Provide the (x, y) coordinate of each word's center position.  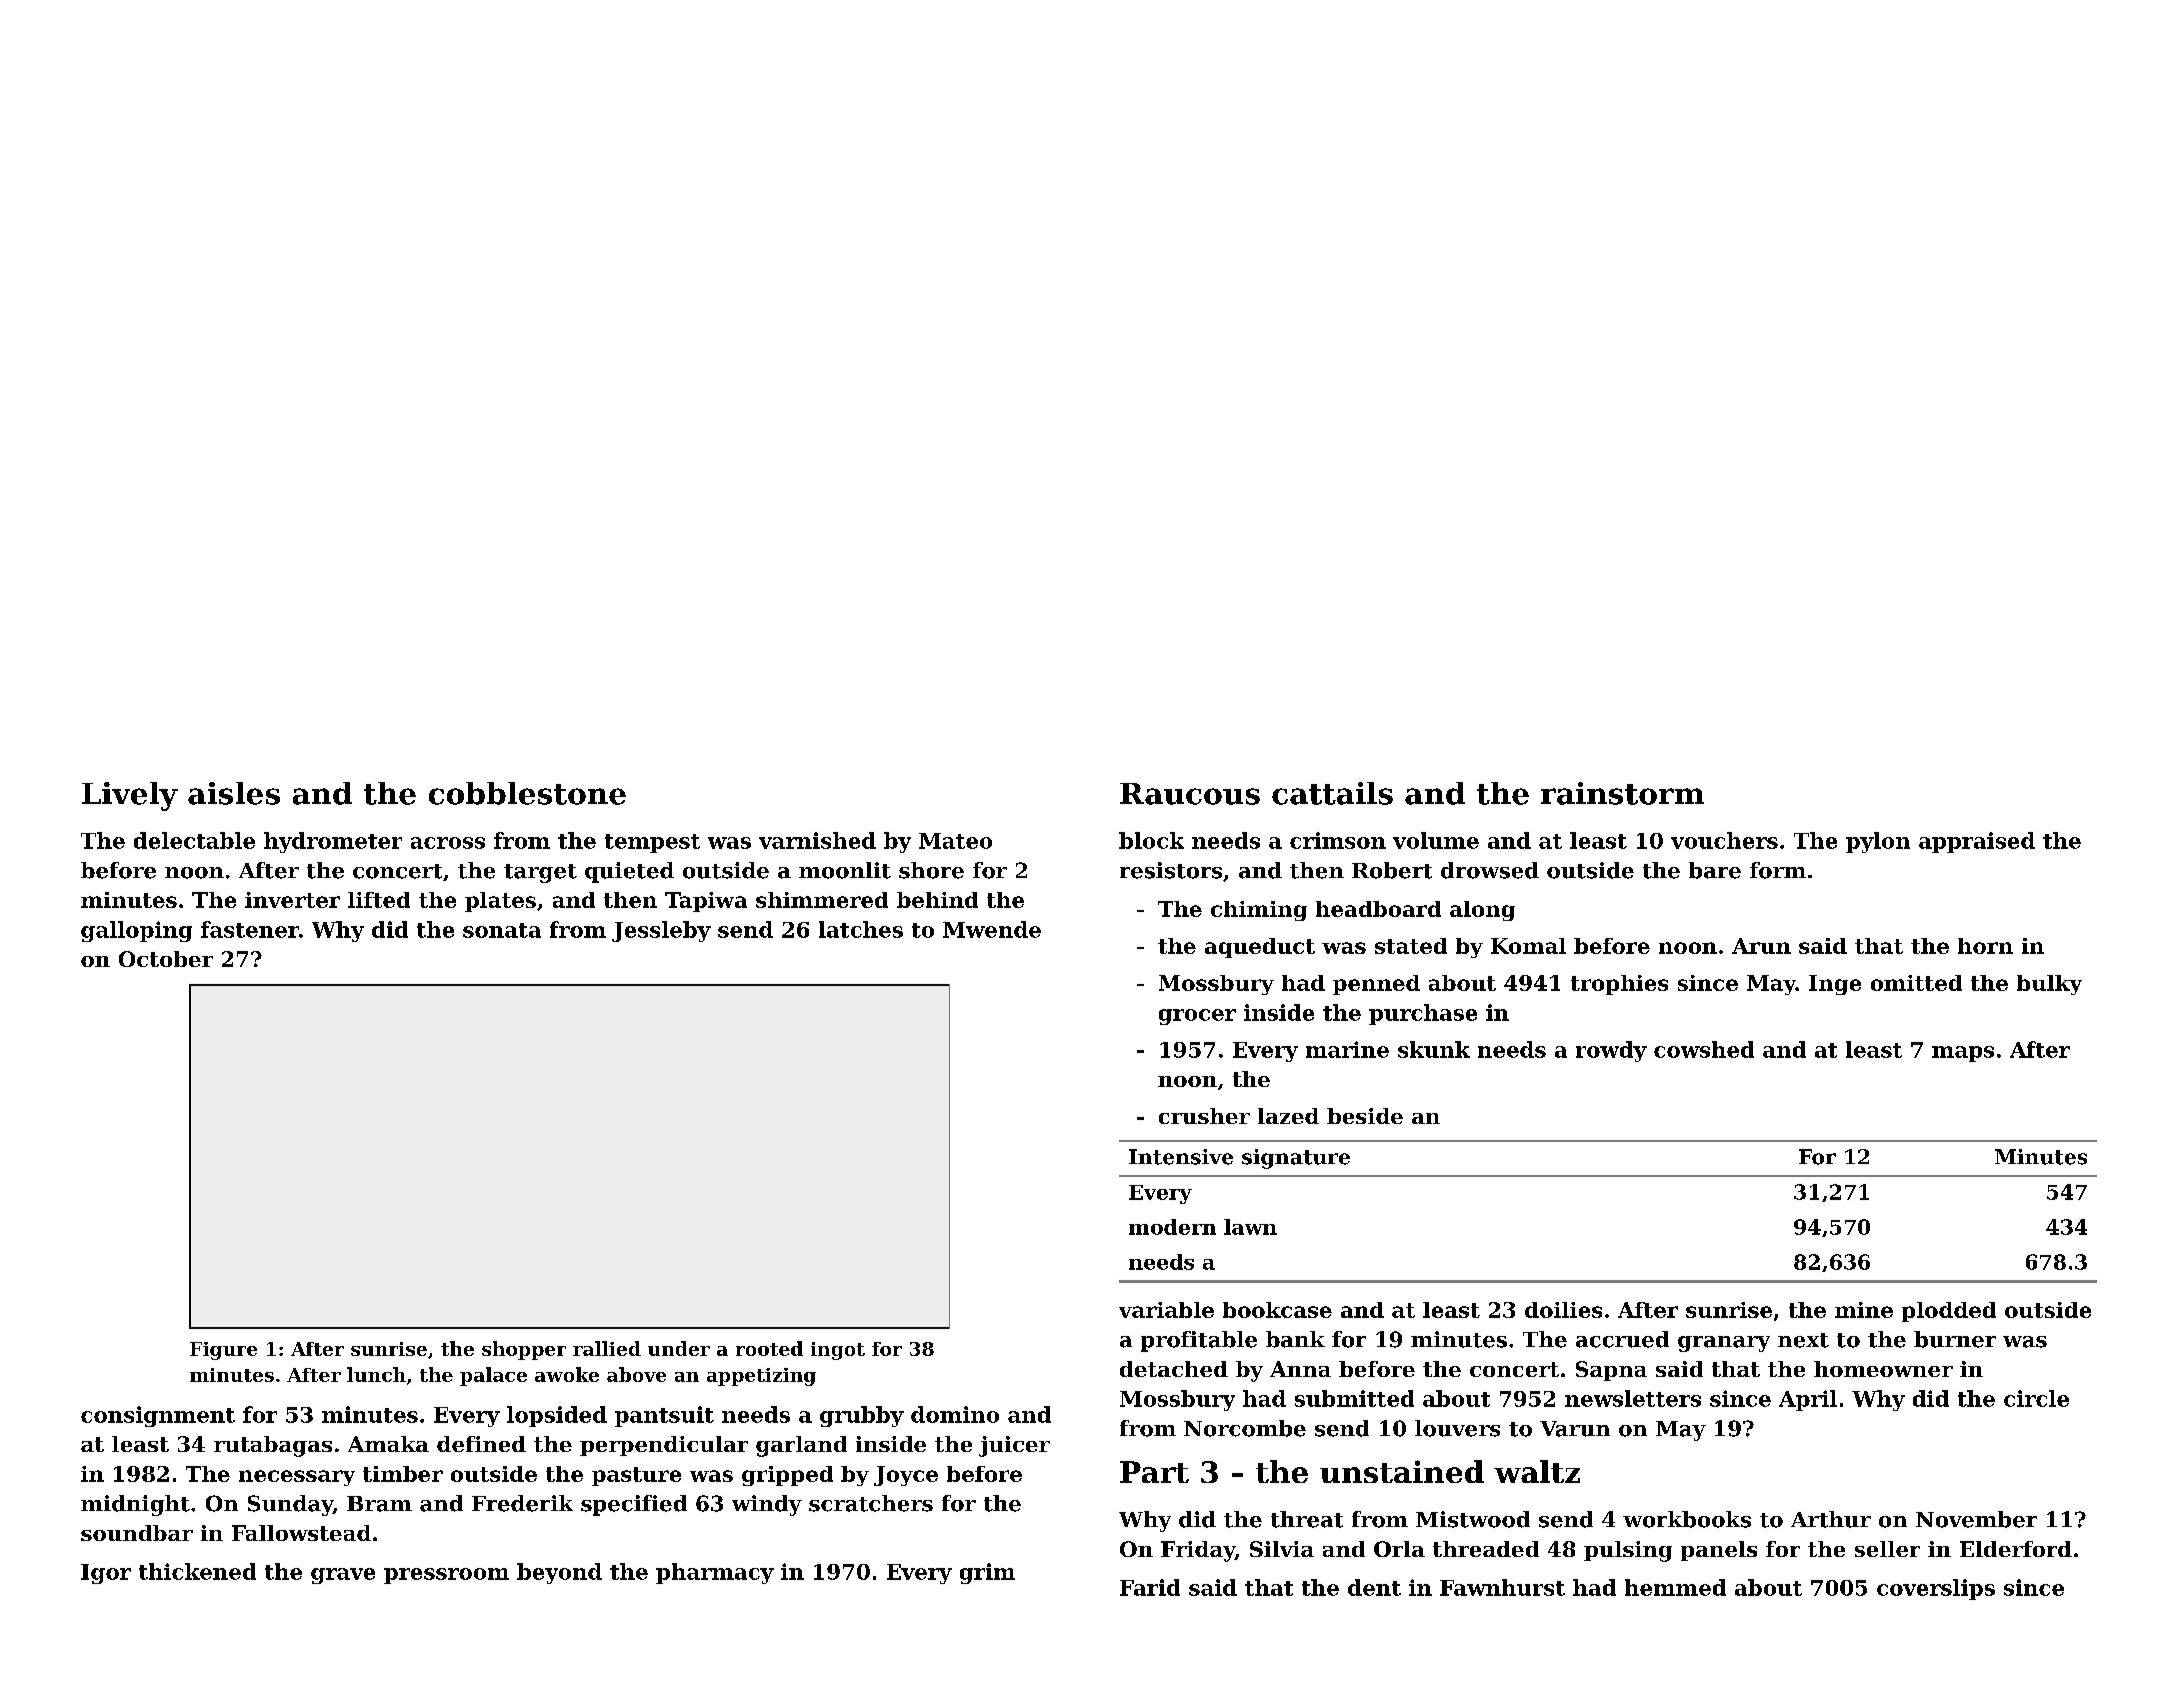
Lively (130, 796)
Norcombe (1245, 1428)
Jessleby (661, 931)
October (166, 959)
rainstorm (1622, 793)
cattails (1332, 793)
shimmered (822, 900)
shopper (524, 1350)
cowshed (1704, 1049)
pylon (1878, 842)
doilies (1563, 1310)
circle (2036, 1398)
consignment (158, 1416)
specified (634, 1505)
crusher (1204, 1116)
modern (1172, 1227)
